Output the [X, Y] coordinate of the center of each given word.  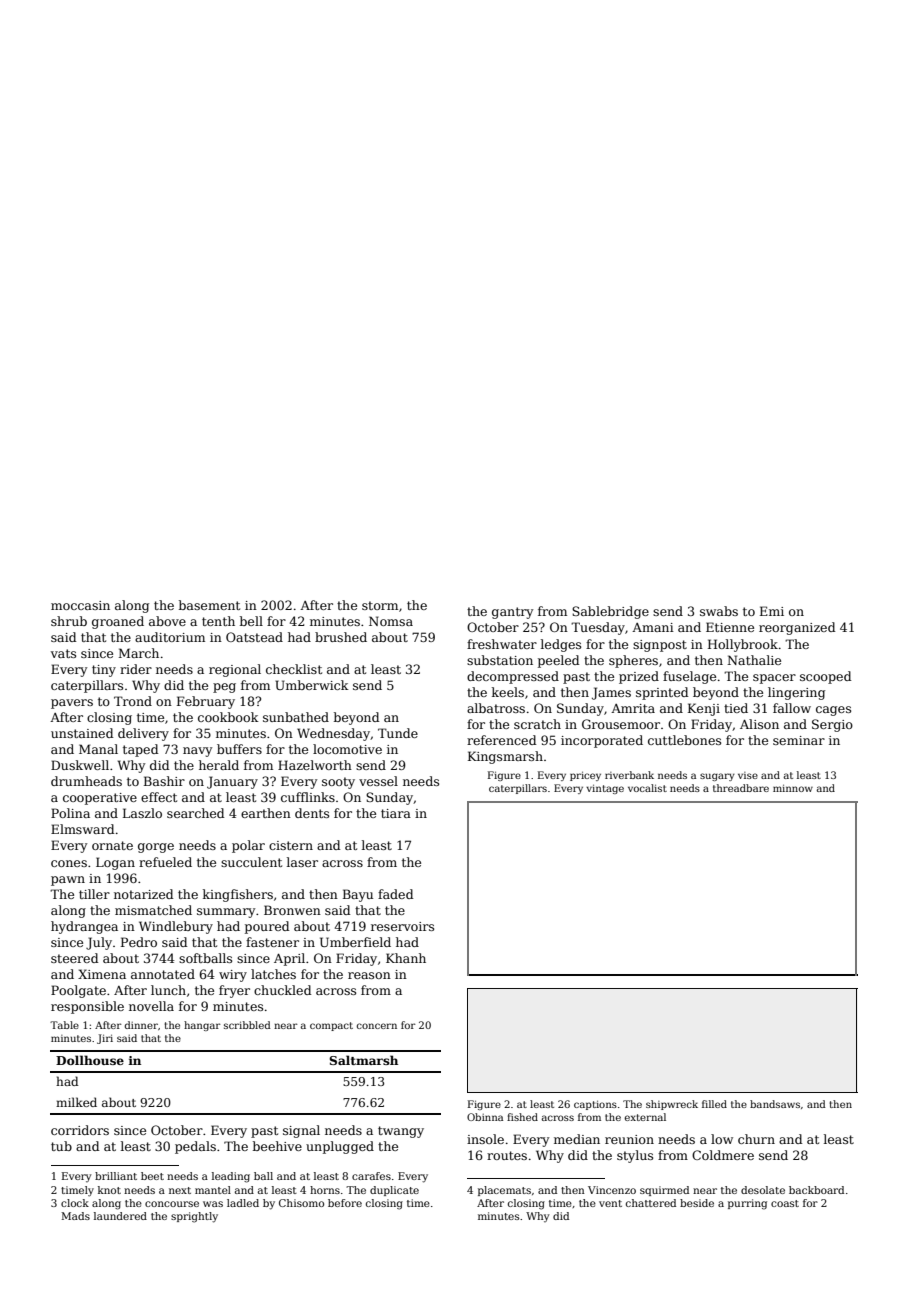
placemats [504, 1191]
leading [231, 1177]
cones [69, 863]
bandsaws [775, 1104]
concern [377, 1026]
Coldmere [723, 1155]
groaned [118, 622]
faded [396, 894]
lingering [796, 693]
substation [500, 660]
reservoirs [402, 926]
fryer [234, 991]
